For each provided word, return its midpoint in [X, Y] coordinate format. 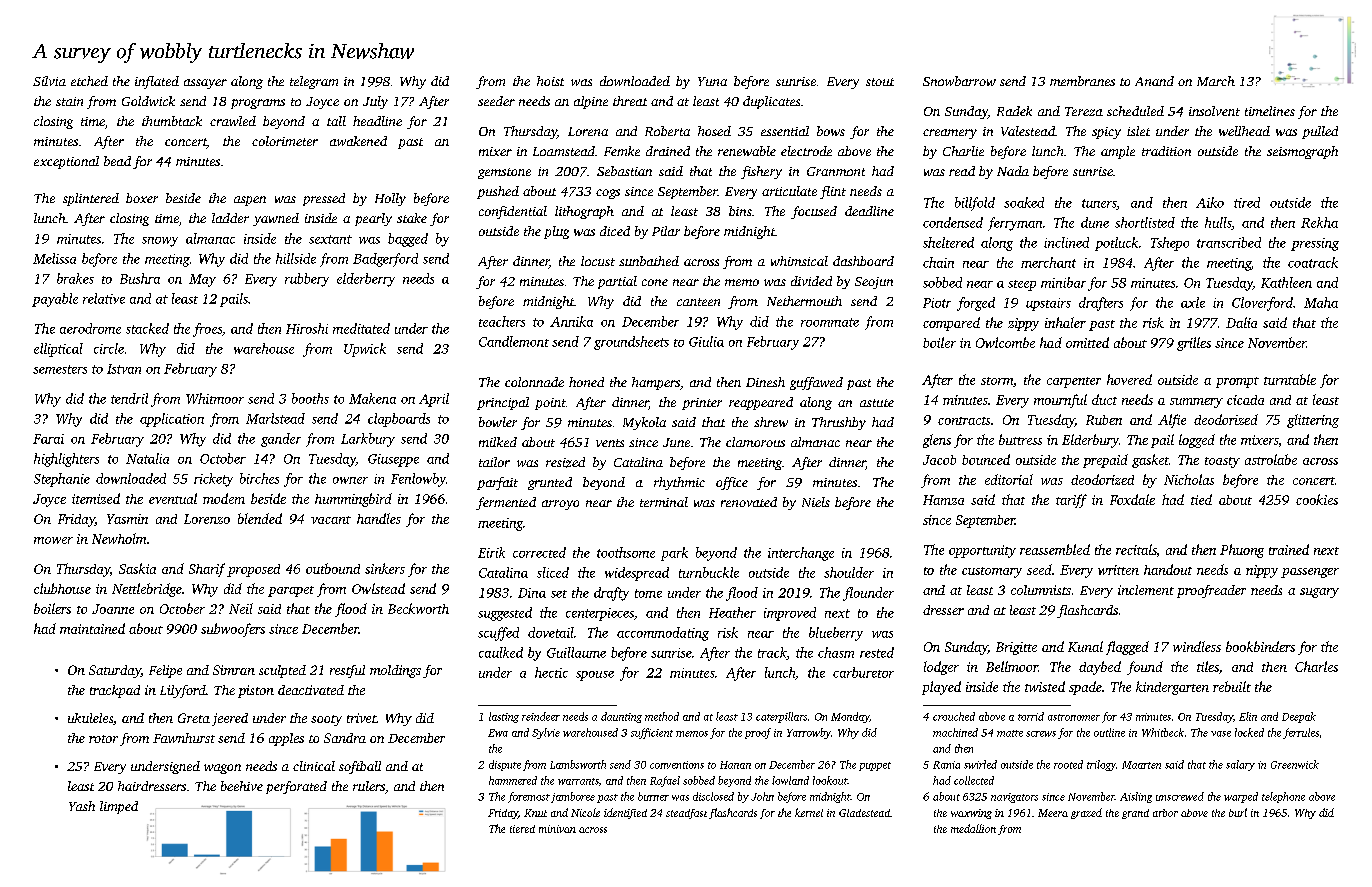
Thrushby [839, 423]
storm [997, 381]
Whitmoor [215, 398]
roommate [830, 322]
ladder [230, 218]
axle [1193, 302]
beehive [242, 786]
